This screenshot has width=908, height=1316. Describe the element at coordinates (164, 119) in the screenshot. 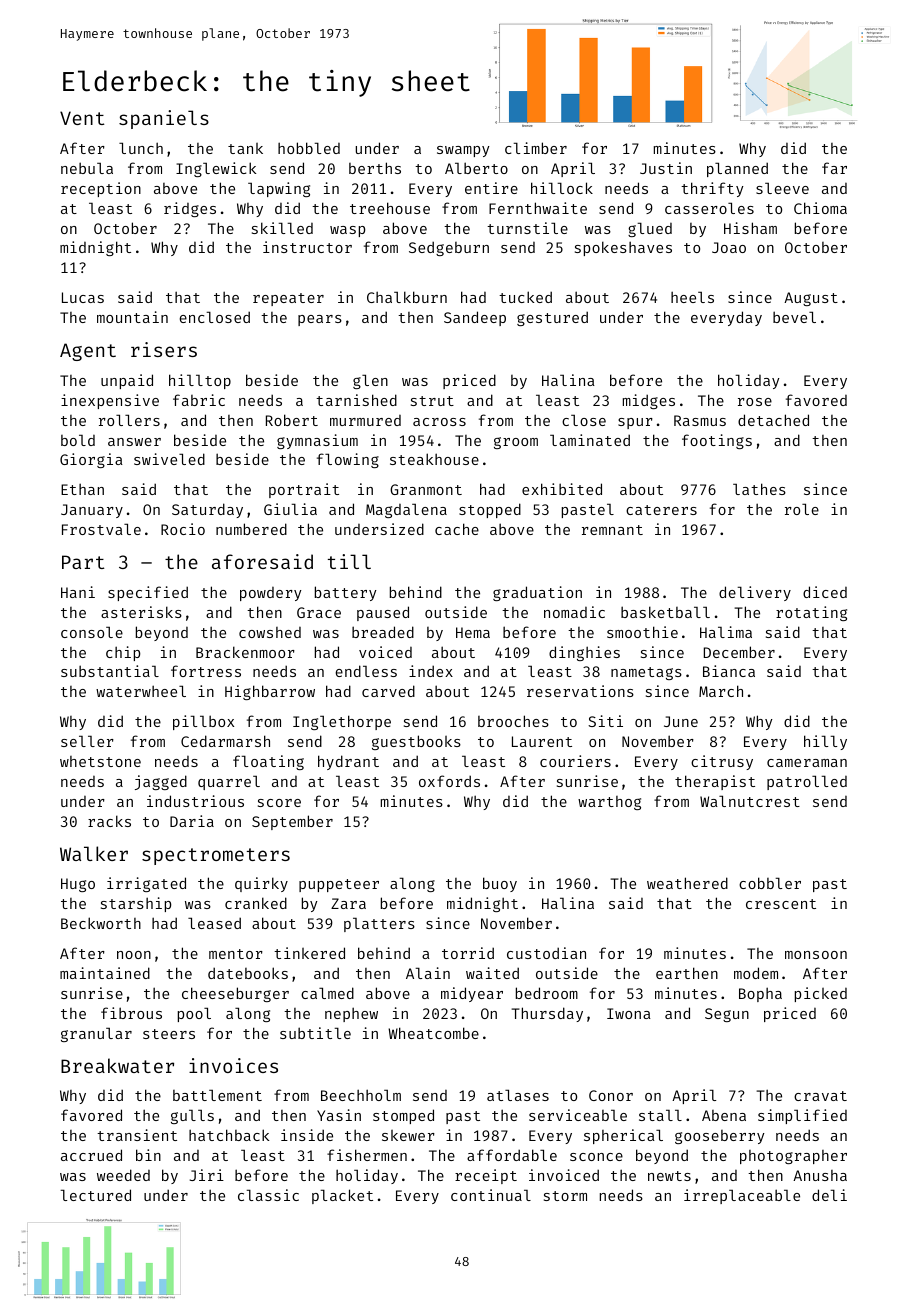

I see `spaniels` at that location.
